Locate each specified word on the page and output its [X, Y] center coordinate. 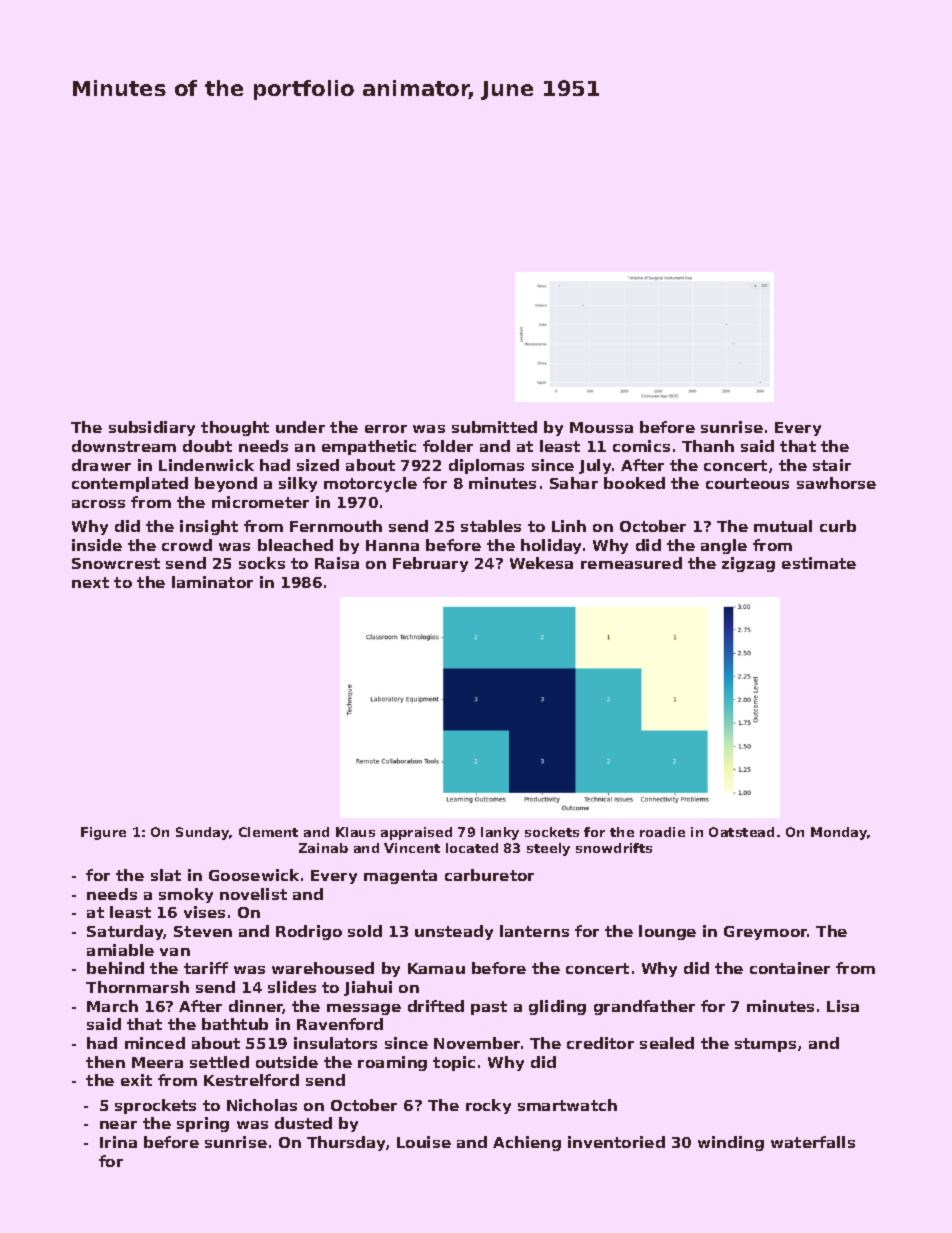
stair [832, 465]
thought [235, 428]
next [90, 582]
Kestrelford [251, 1080]
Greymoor [766, 933]
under [300, 427]
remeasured [631, 563]
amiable [120, 950]
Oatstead [741, 832]
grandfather [644, 1007]
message [364, 1009]
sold [365, 931]
